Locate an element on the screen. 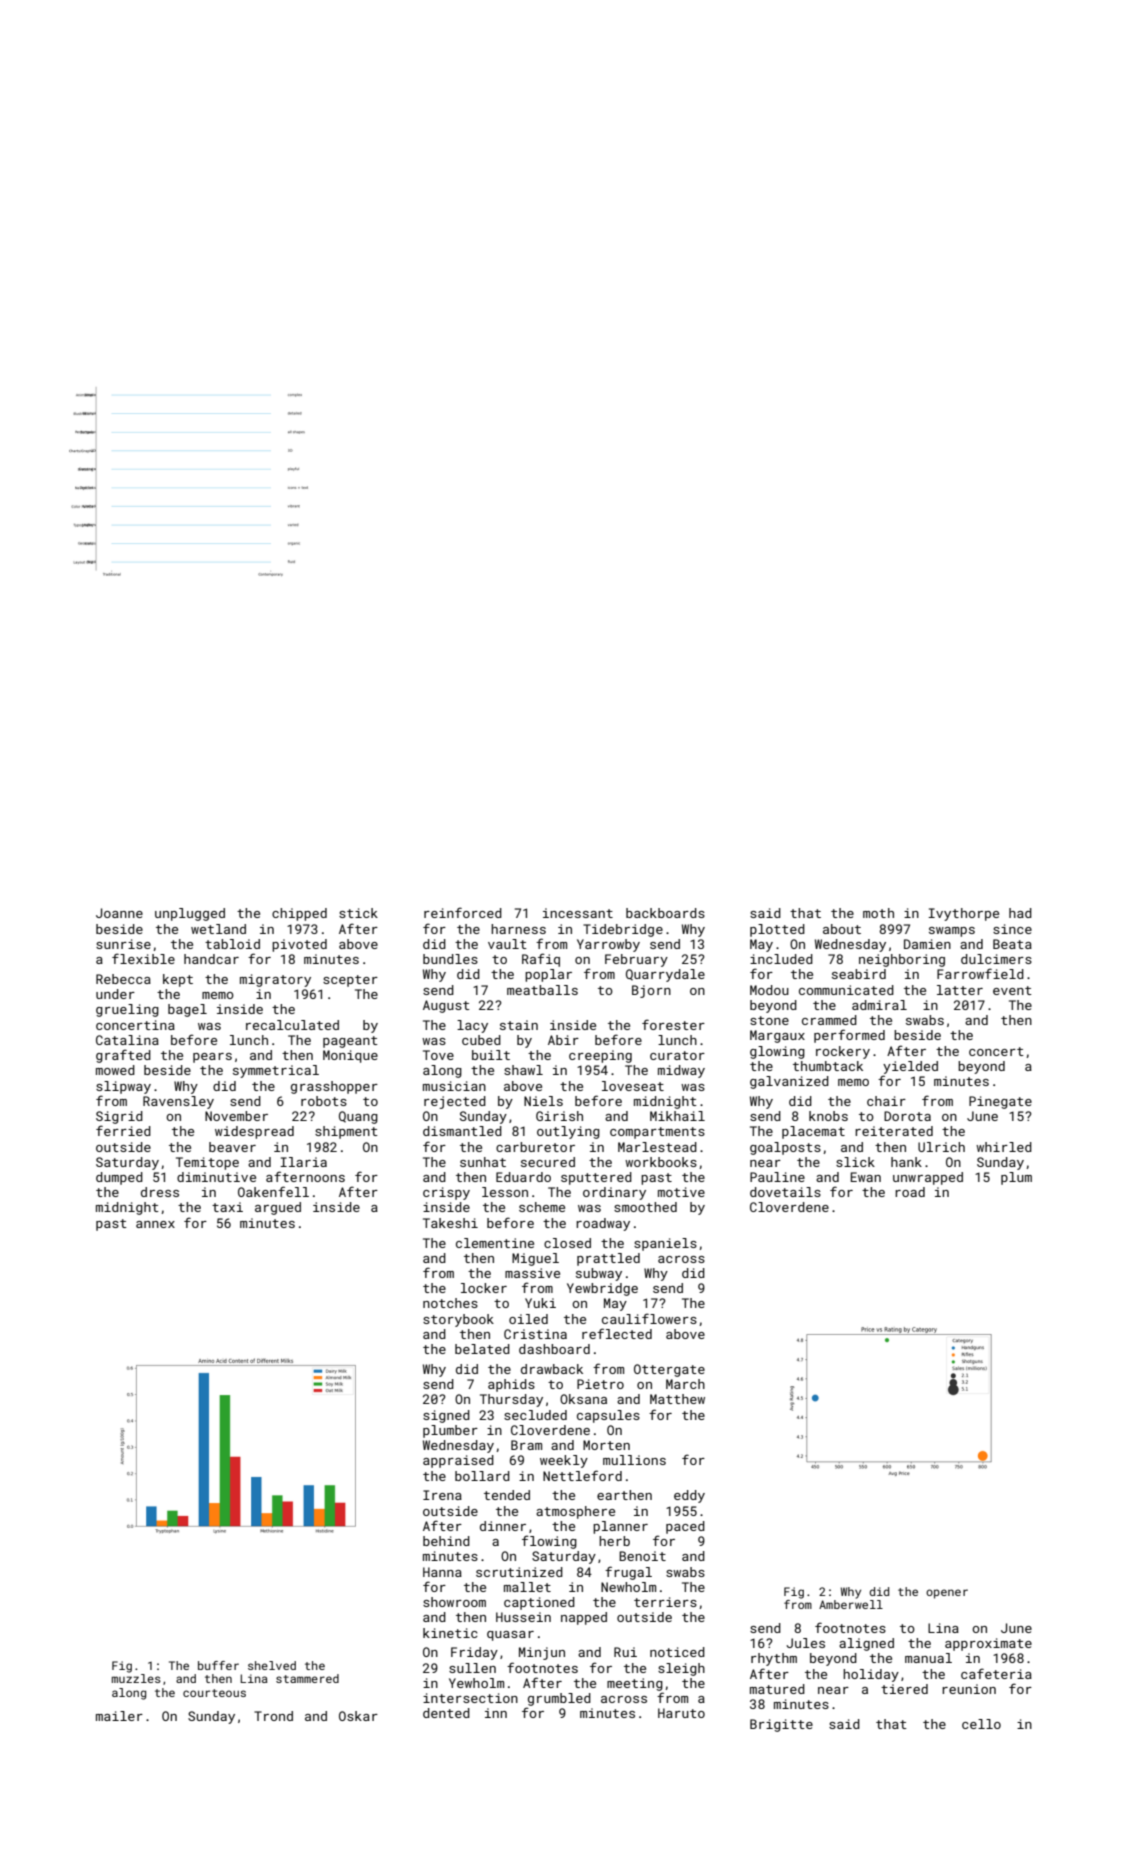 The image size is (1128, 1858). storybook is located at coordinates (458, 1320).
